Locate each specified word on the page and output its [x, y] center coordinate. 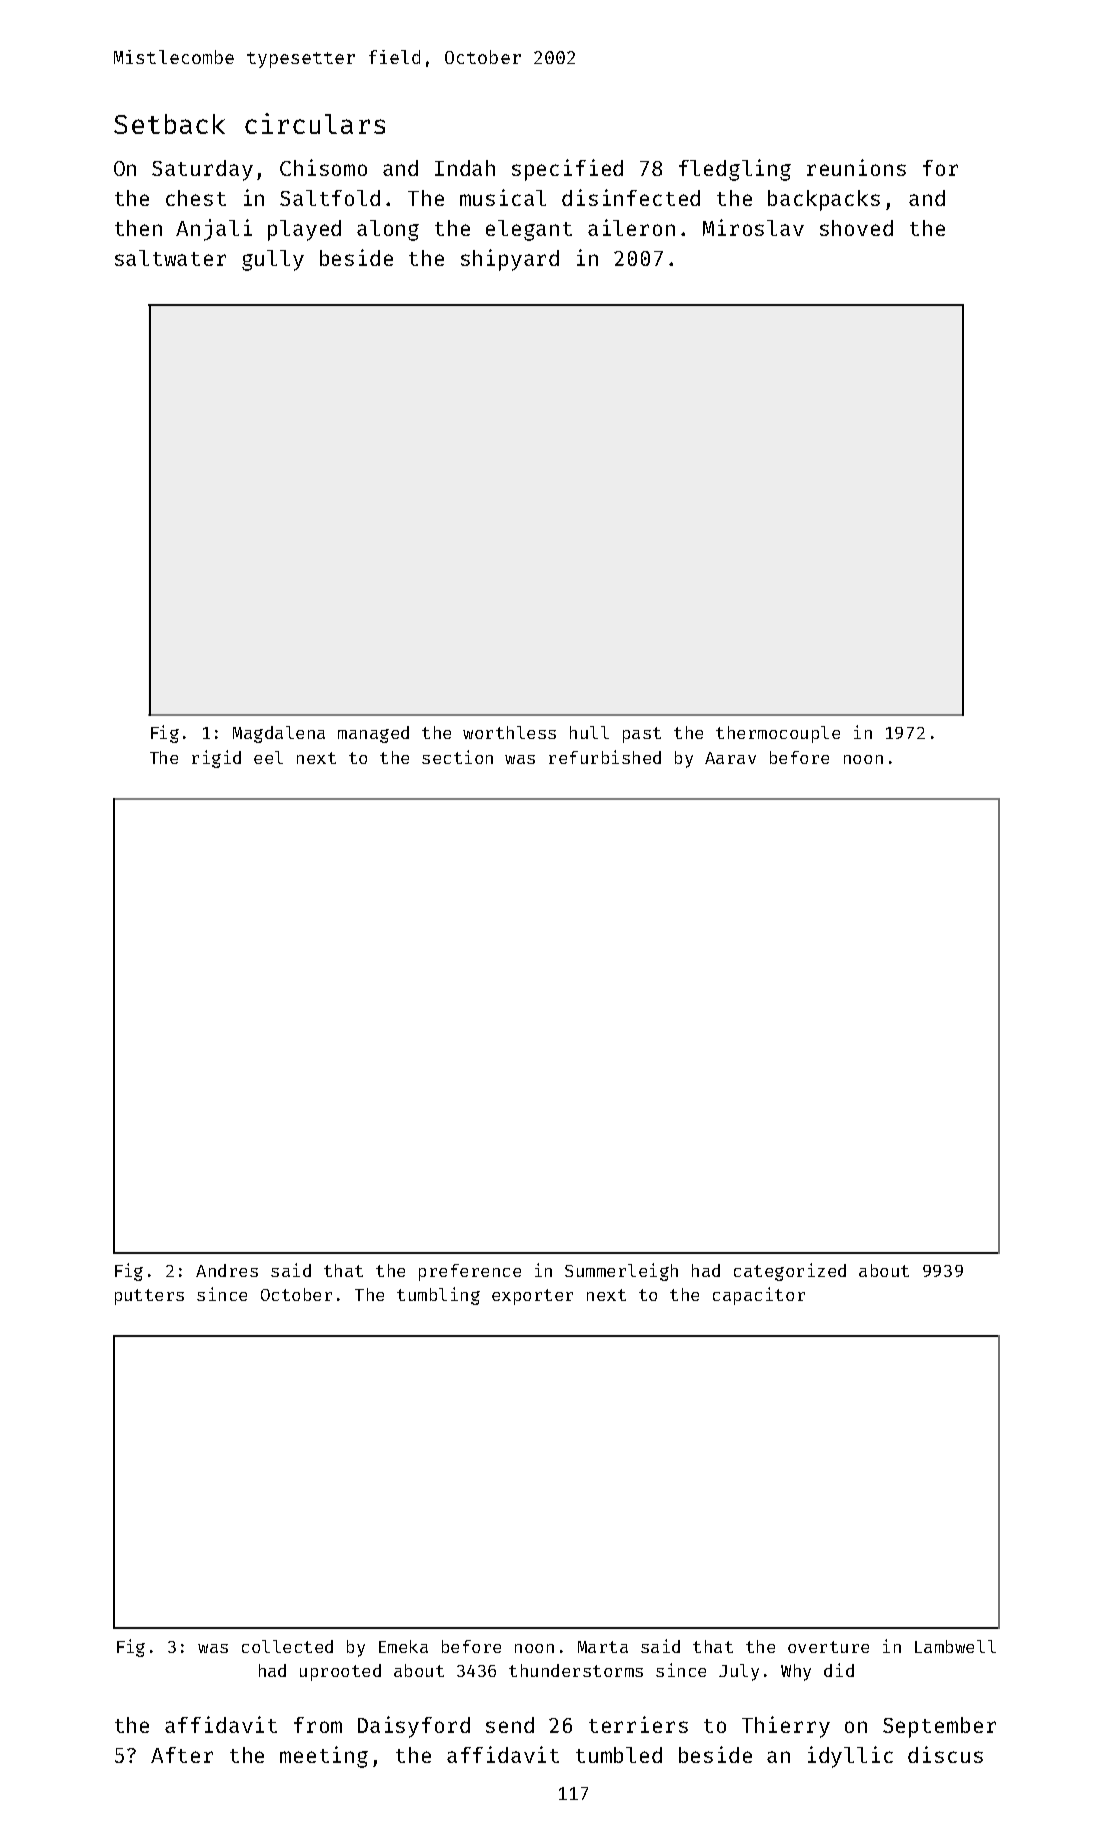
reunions [856, 167]
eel [268, 757]
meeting [324, 1757]
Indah [465, 168]
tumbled [619, 1755]
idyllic [850, 1757]
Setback [169, 124]
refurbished [605, 757]
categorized [790, 1272]
